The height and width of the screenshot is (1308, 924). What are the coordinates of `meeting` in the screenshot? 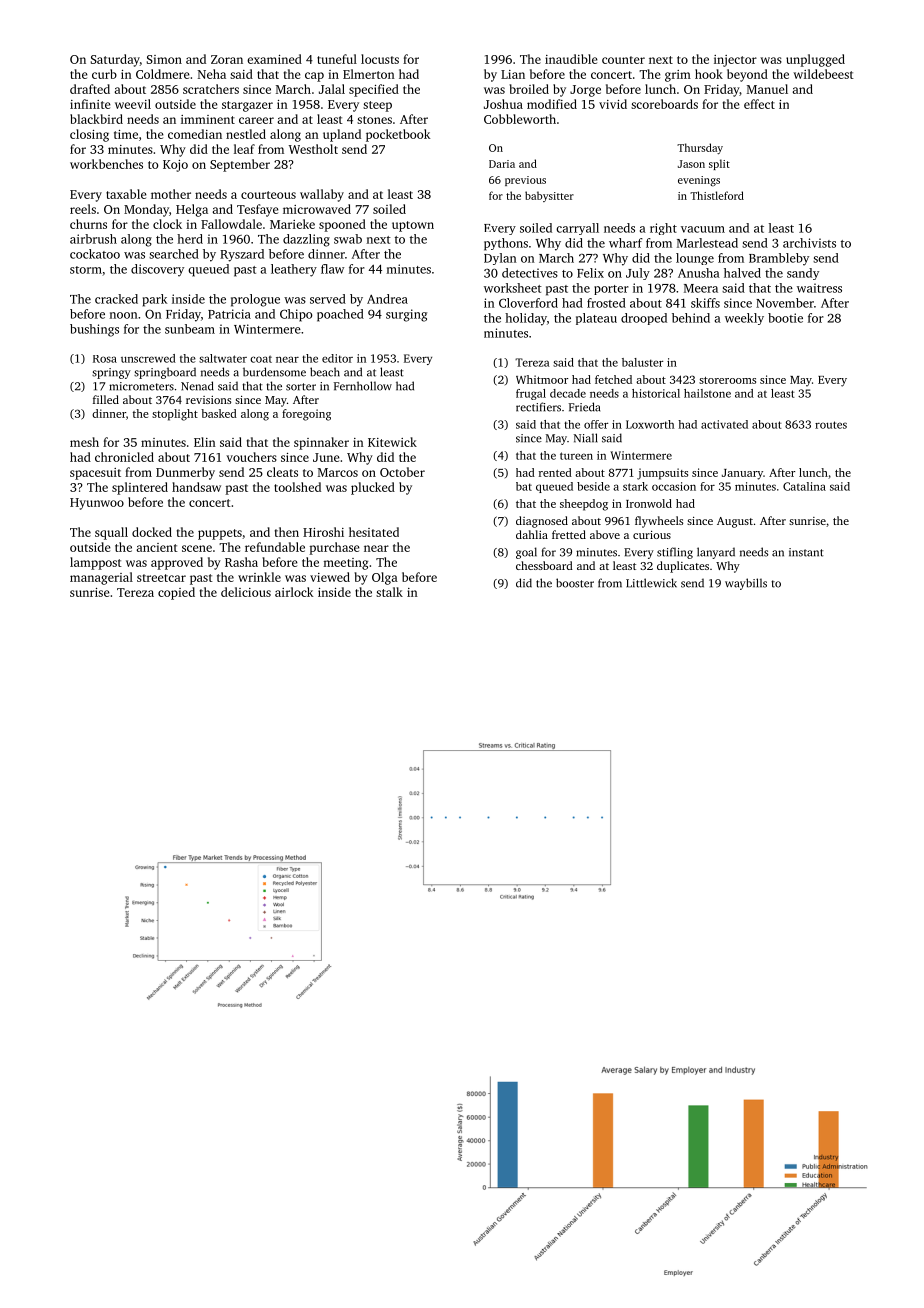 It's located at (345, 564).
